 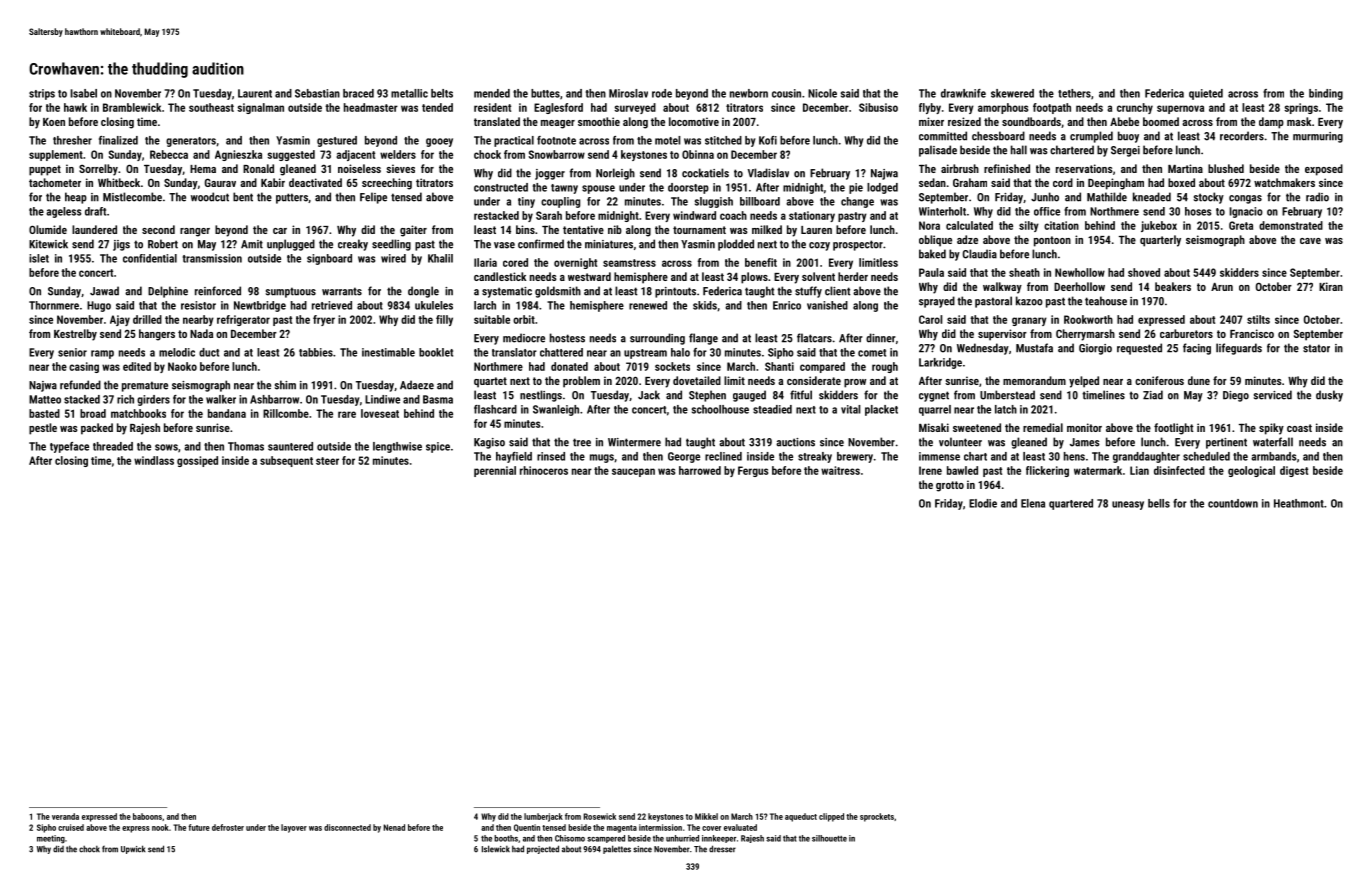 What do you see at coordinates (495, 471) in the screenshot?
I see `perennial` at bounding box center [495, 471].
